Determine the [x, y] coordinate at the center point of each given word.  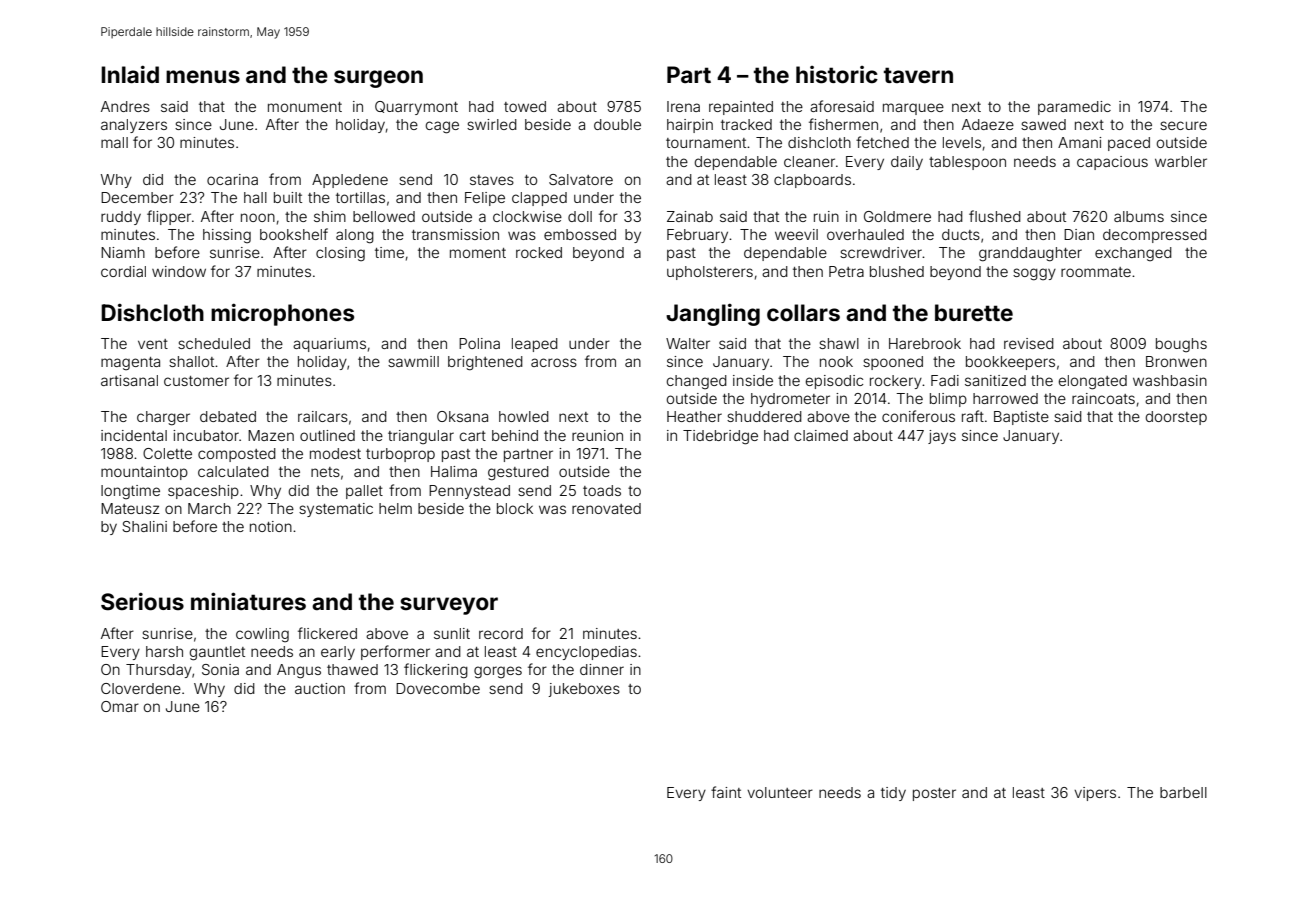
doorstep [1176, 418]
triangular [421, 437]
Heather [694, 416]
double [617, 124]
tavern [918, 75]
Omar [120, 706]
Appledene [350, 181]
